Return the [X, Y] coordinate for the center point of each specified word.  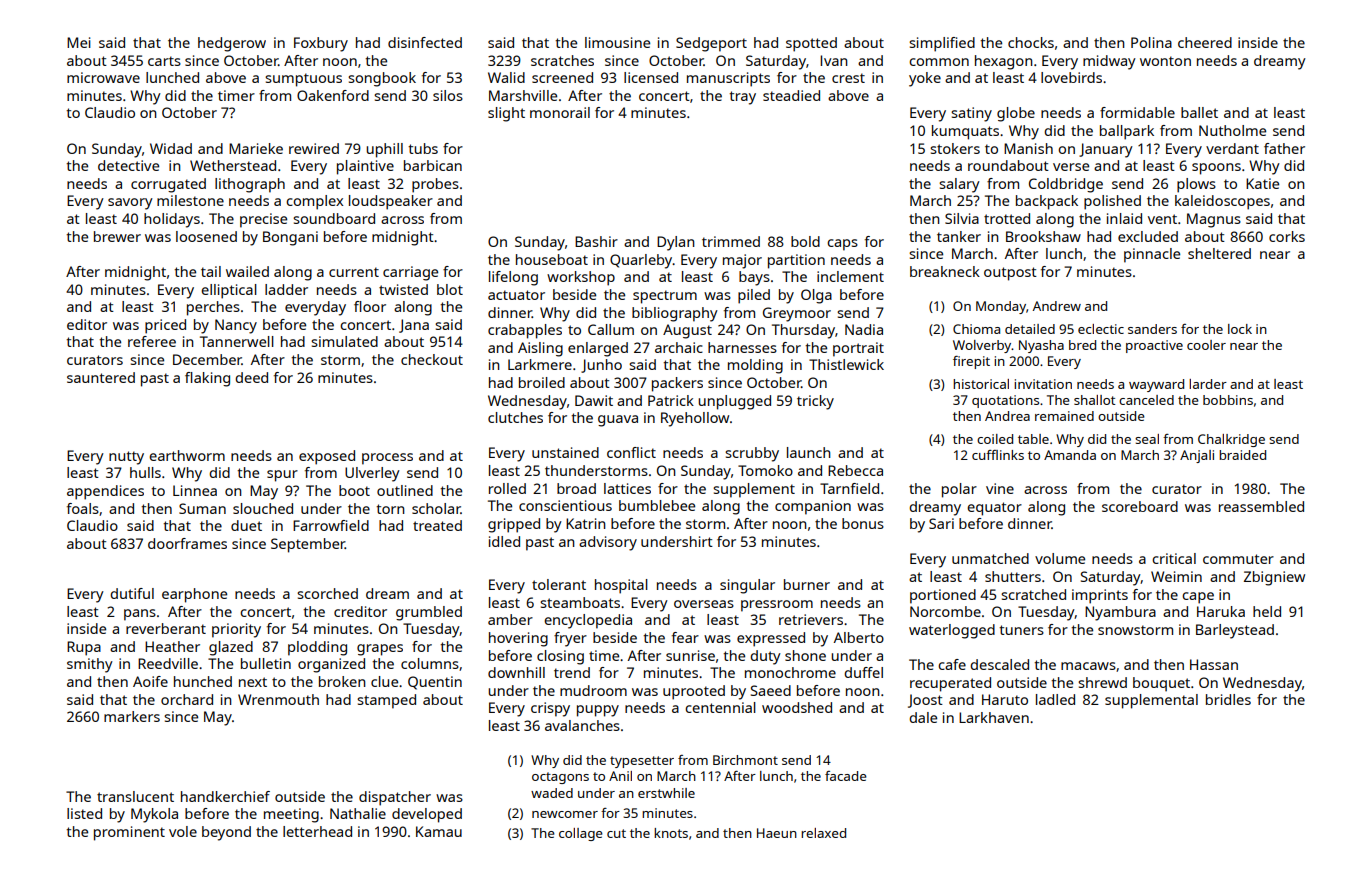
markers [132, 716]
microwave [103, 77]
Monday [1001, 307]
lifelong [513, 278]
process [387, 459]
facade [846, 776]
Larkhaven [994, 717]
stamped [386, 701]
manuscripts [728, 79]
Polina [1151, 42]
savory [130, 204]
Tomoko [765, 470]
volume [1060, 558]
